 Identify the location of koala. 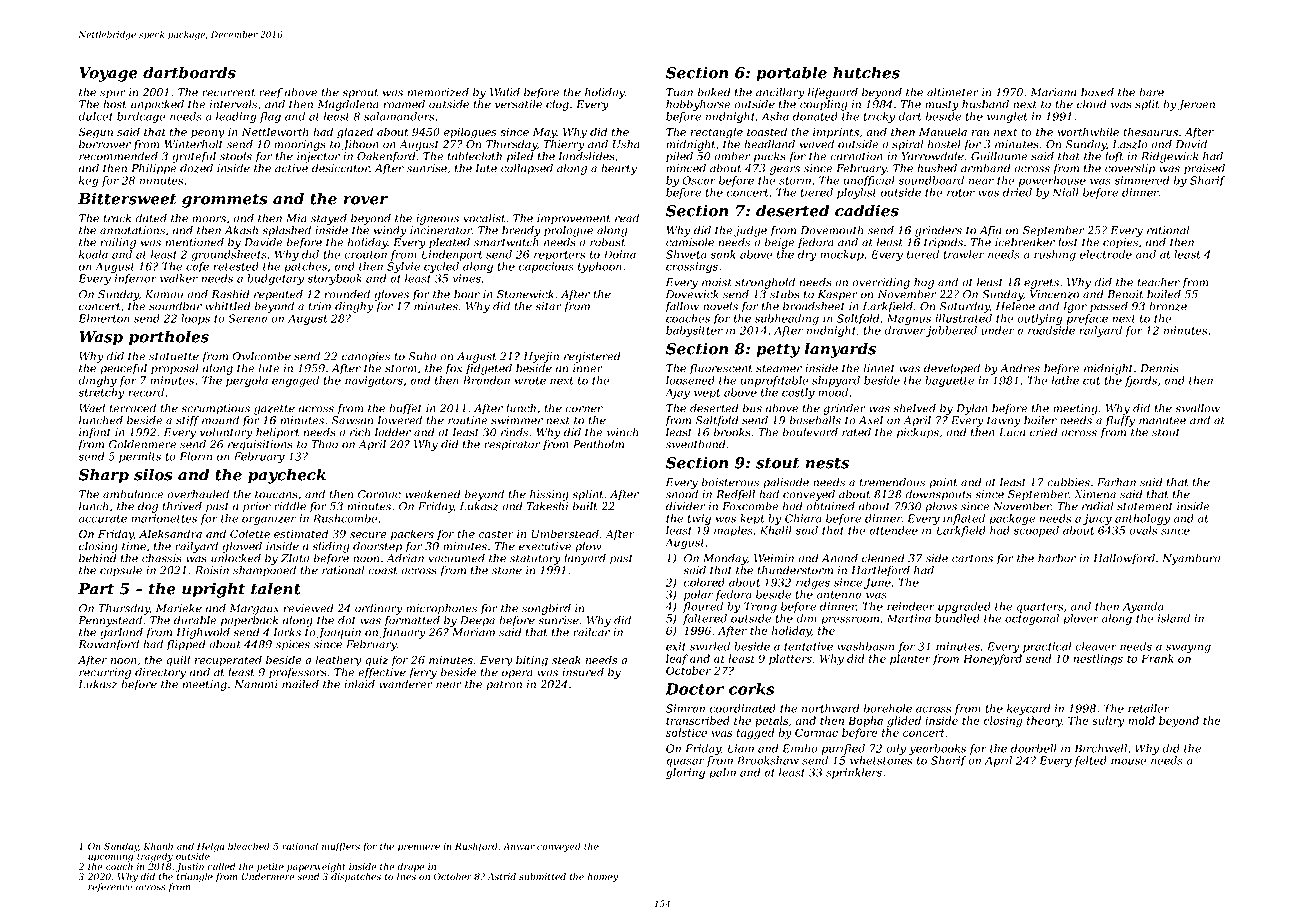
(93, 254).
